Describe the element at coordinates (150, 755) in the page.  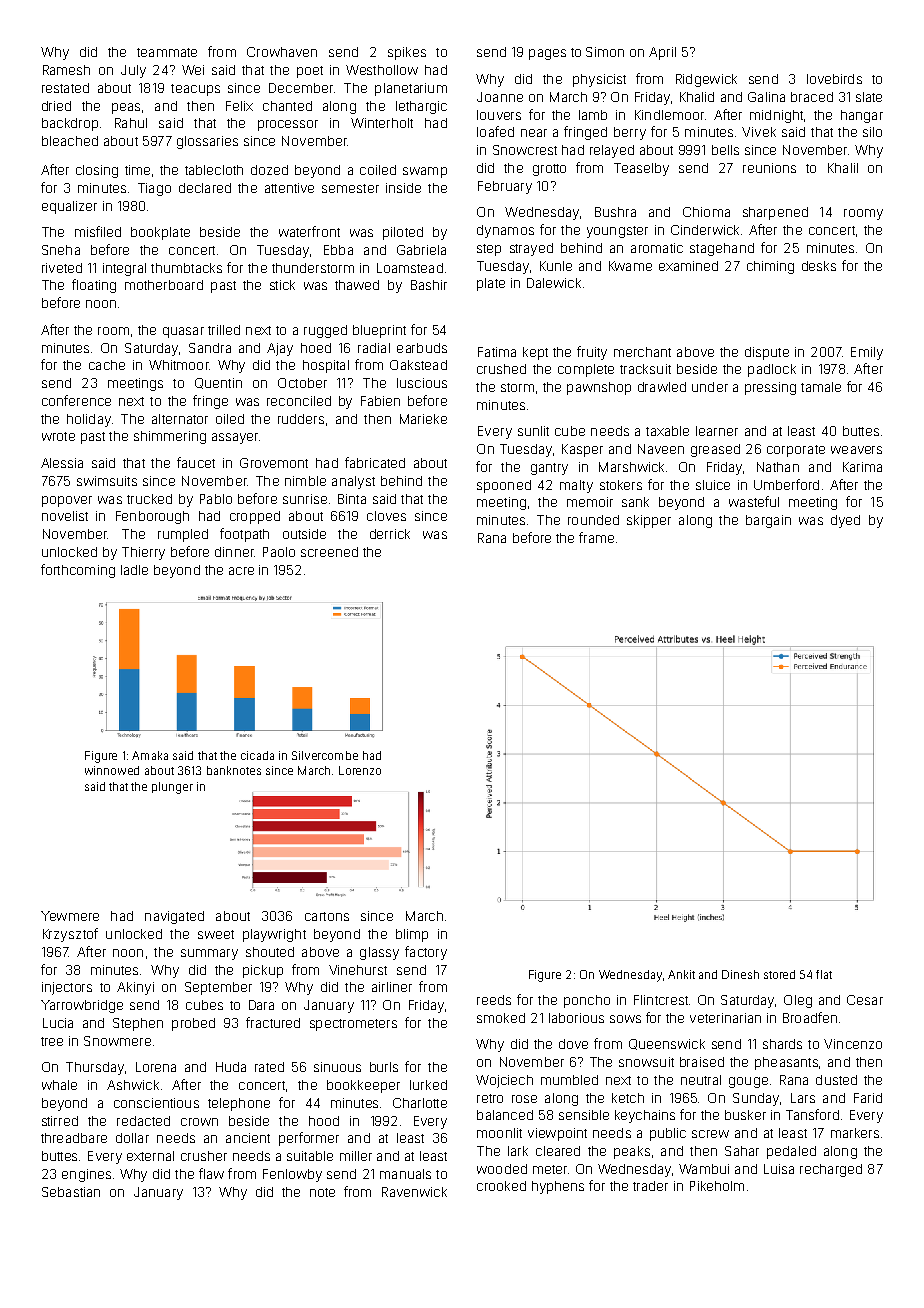
I see `Amaka` at that location.
